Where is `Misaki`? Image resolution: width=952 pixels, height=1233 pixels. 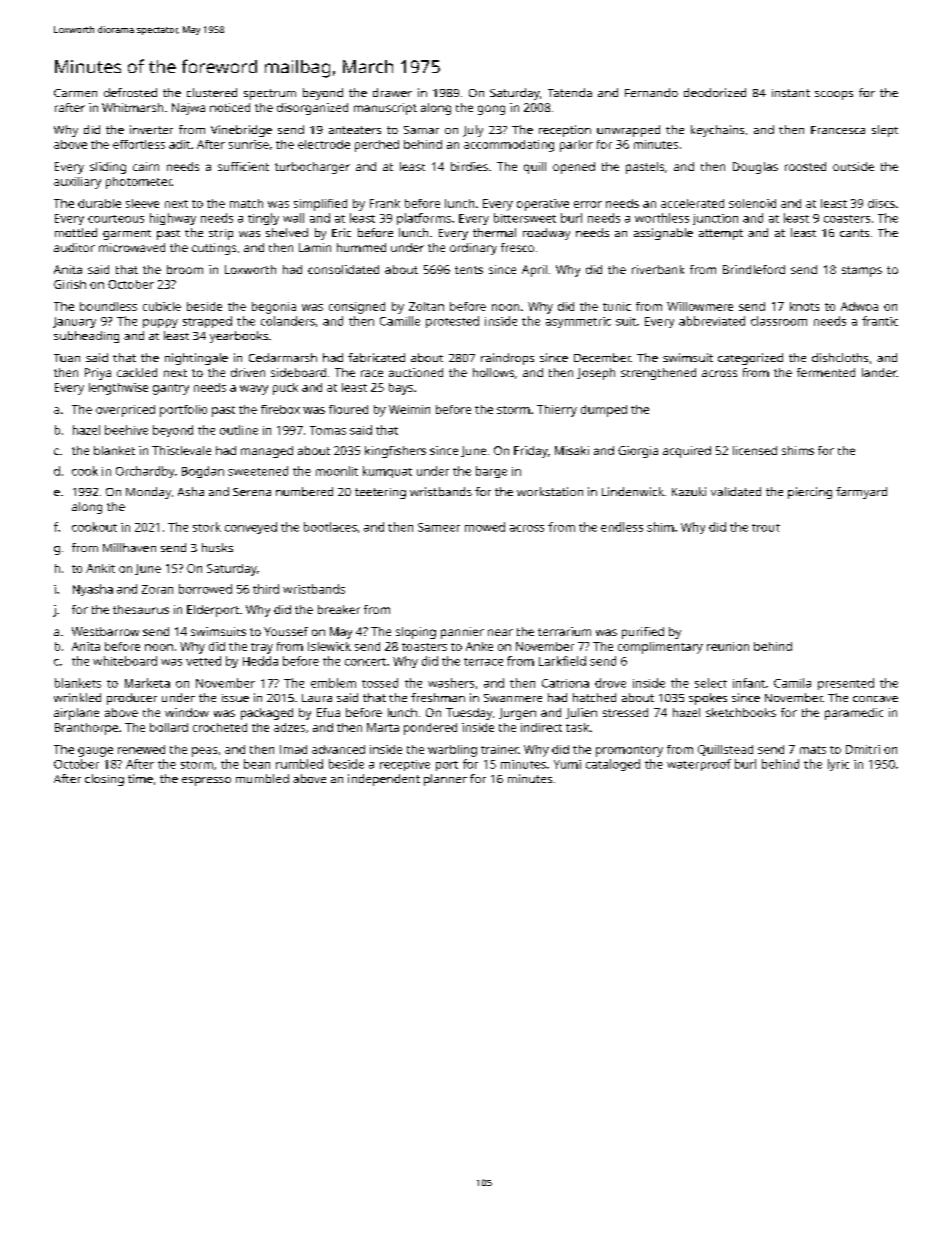
Misaki is located at coordinates (572, 450).
